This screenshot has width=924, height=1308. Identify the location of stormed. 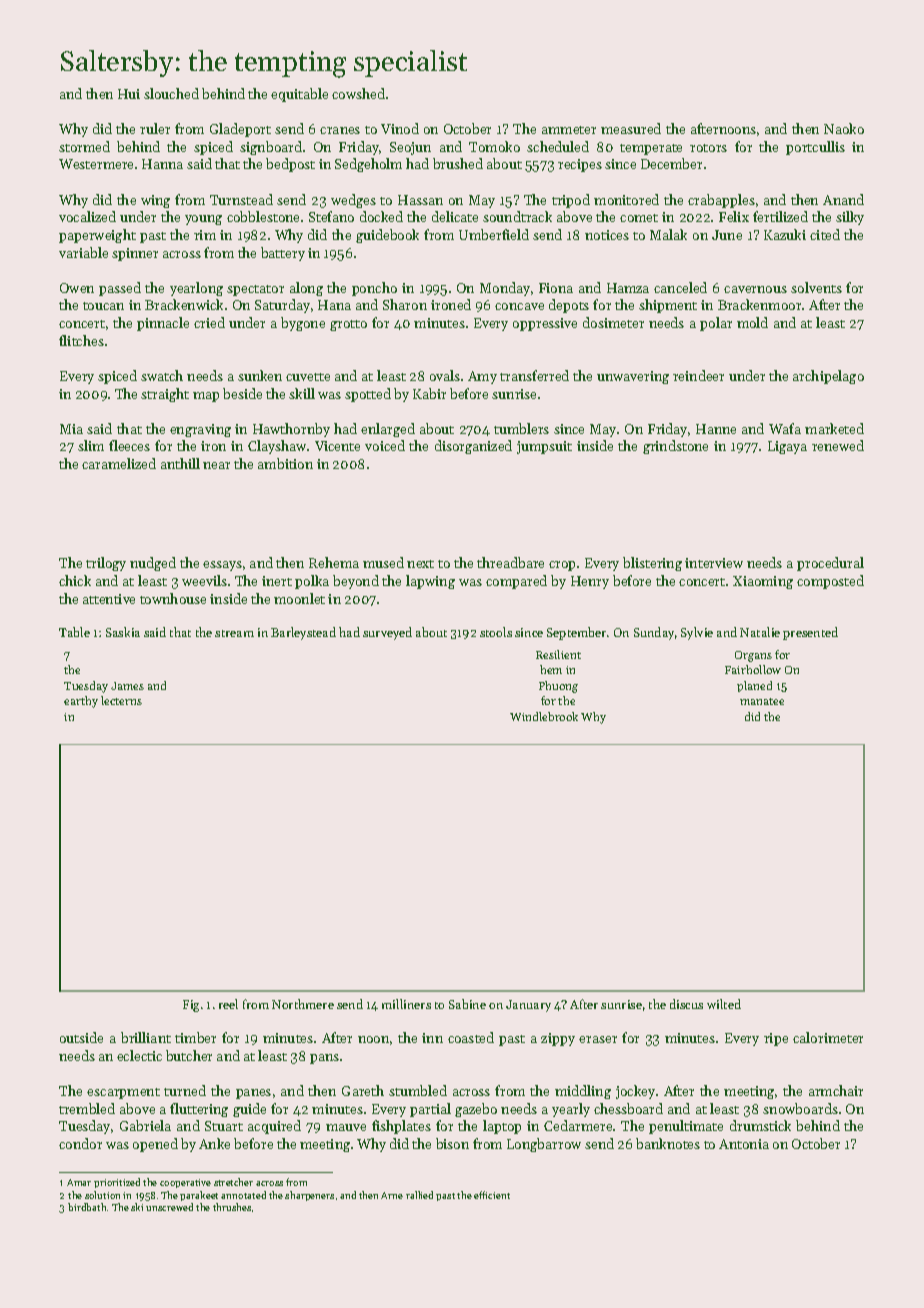
(84, 146).
